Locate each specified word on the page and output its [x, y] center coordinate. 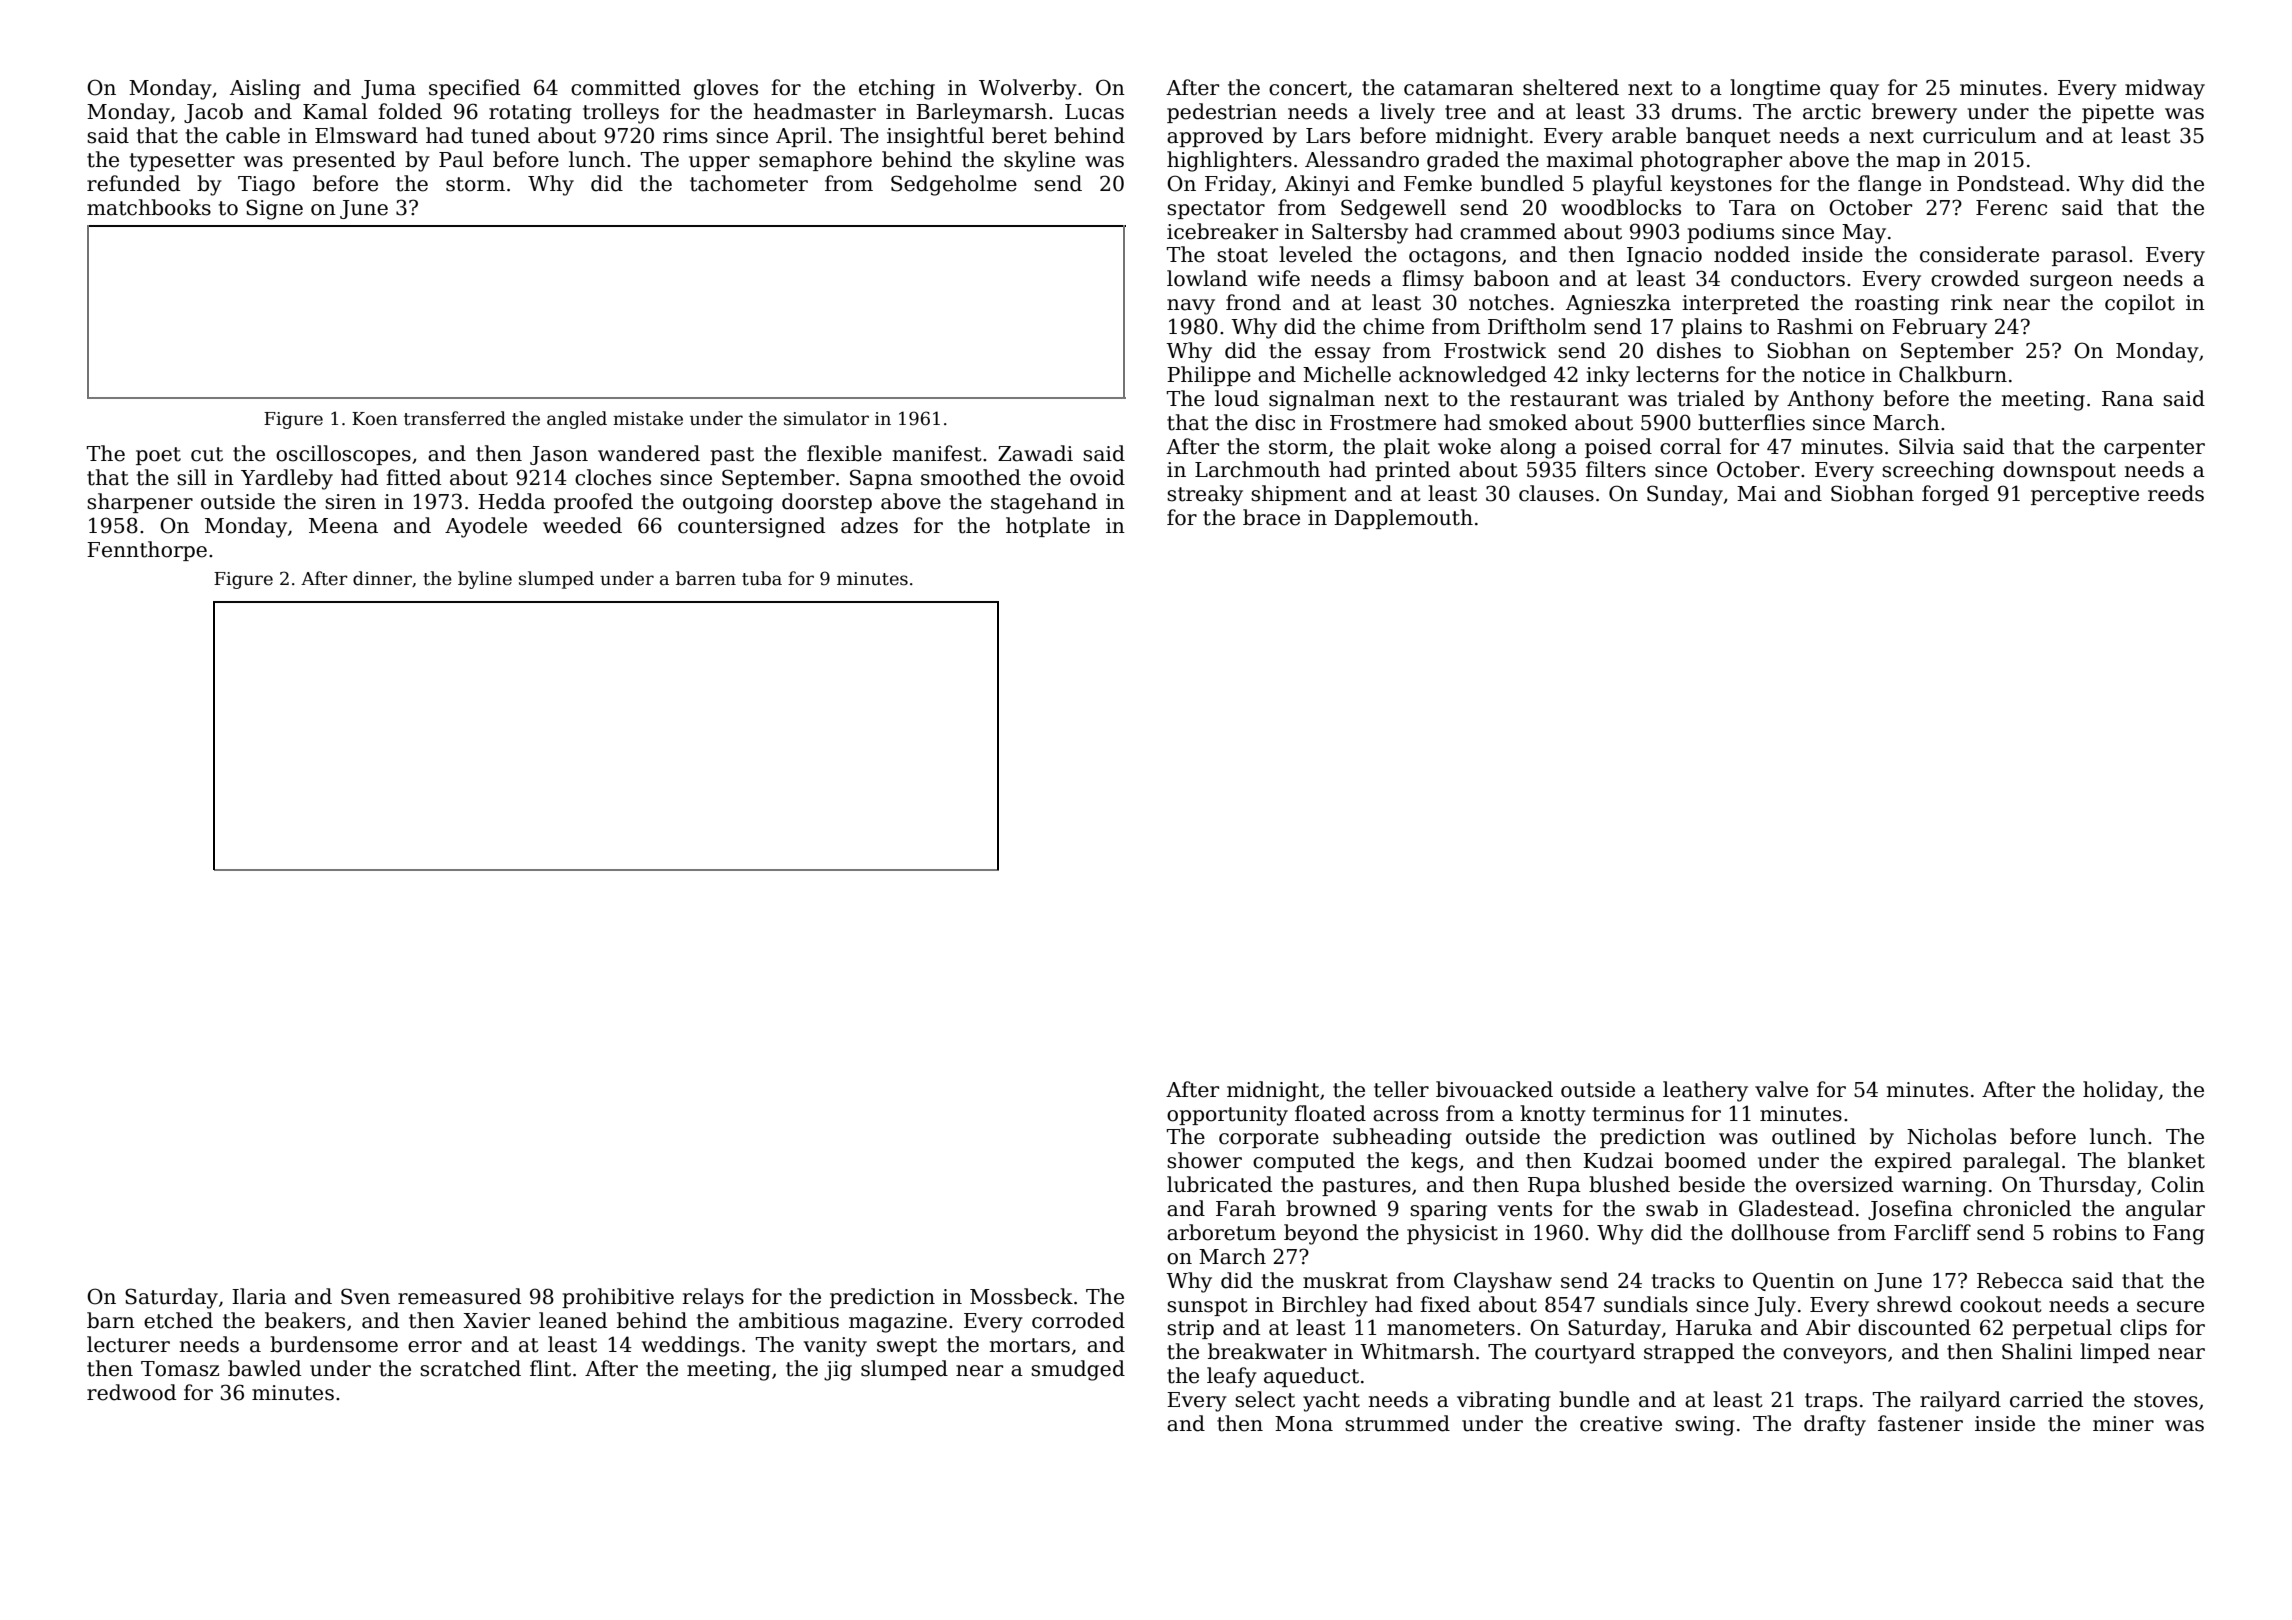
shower [1204, 1160]
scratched [470, 1368]
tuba [762, 578]
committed [626, 87]
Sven [365, 1296]
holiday [2120, 1091]
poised [1618, 448]
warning [1944, 1187]
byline [485, 580]
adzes [869, 525]
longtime [1775, 89]
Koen [375, 419]
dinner [382, 578]
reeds [2176, 493]
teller [1401, 1089]
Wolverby [1028, 89]
